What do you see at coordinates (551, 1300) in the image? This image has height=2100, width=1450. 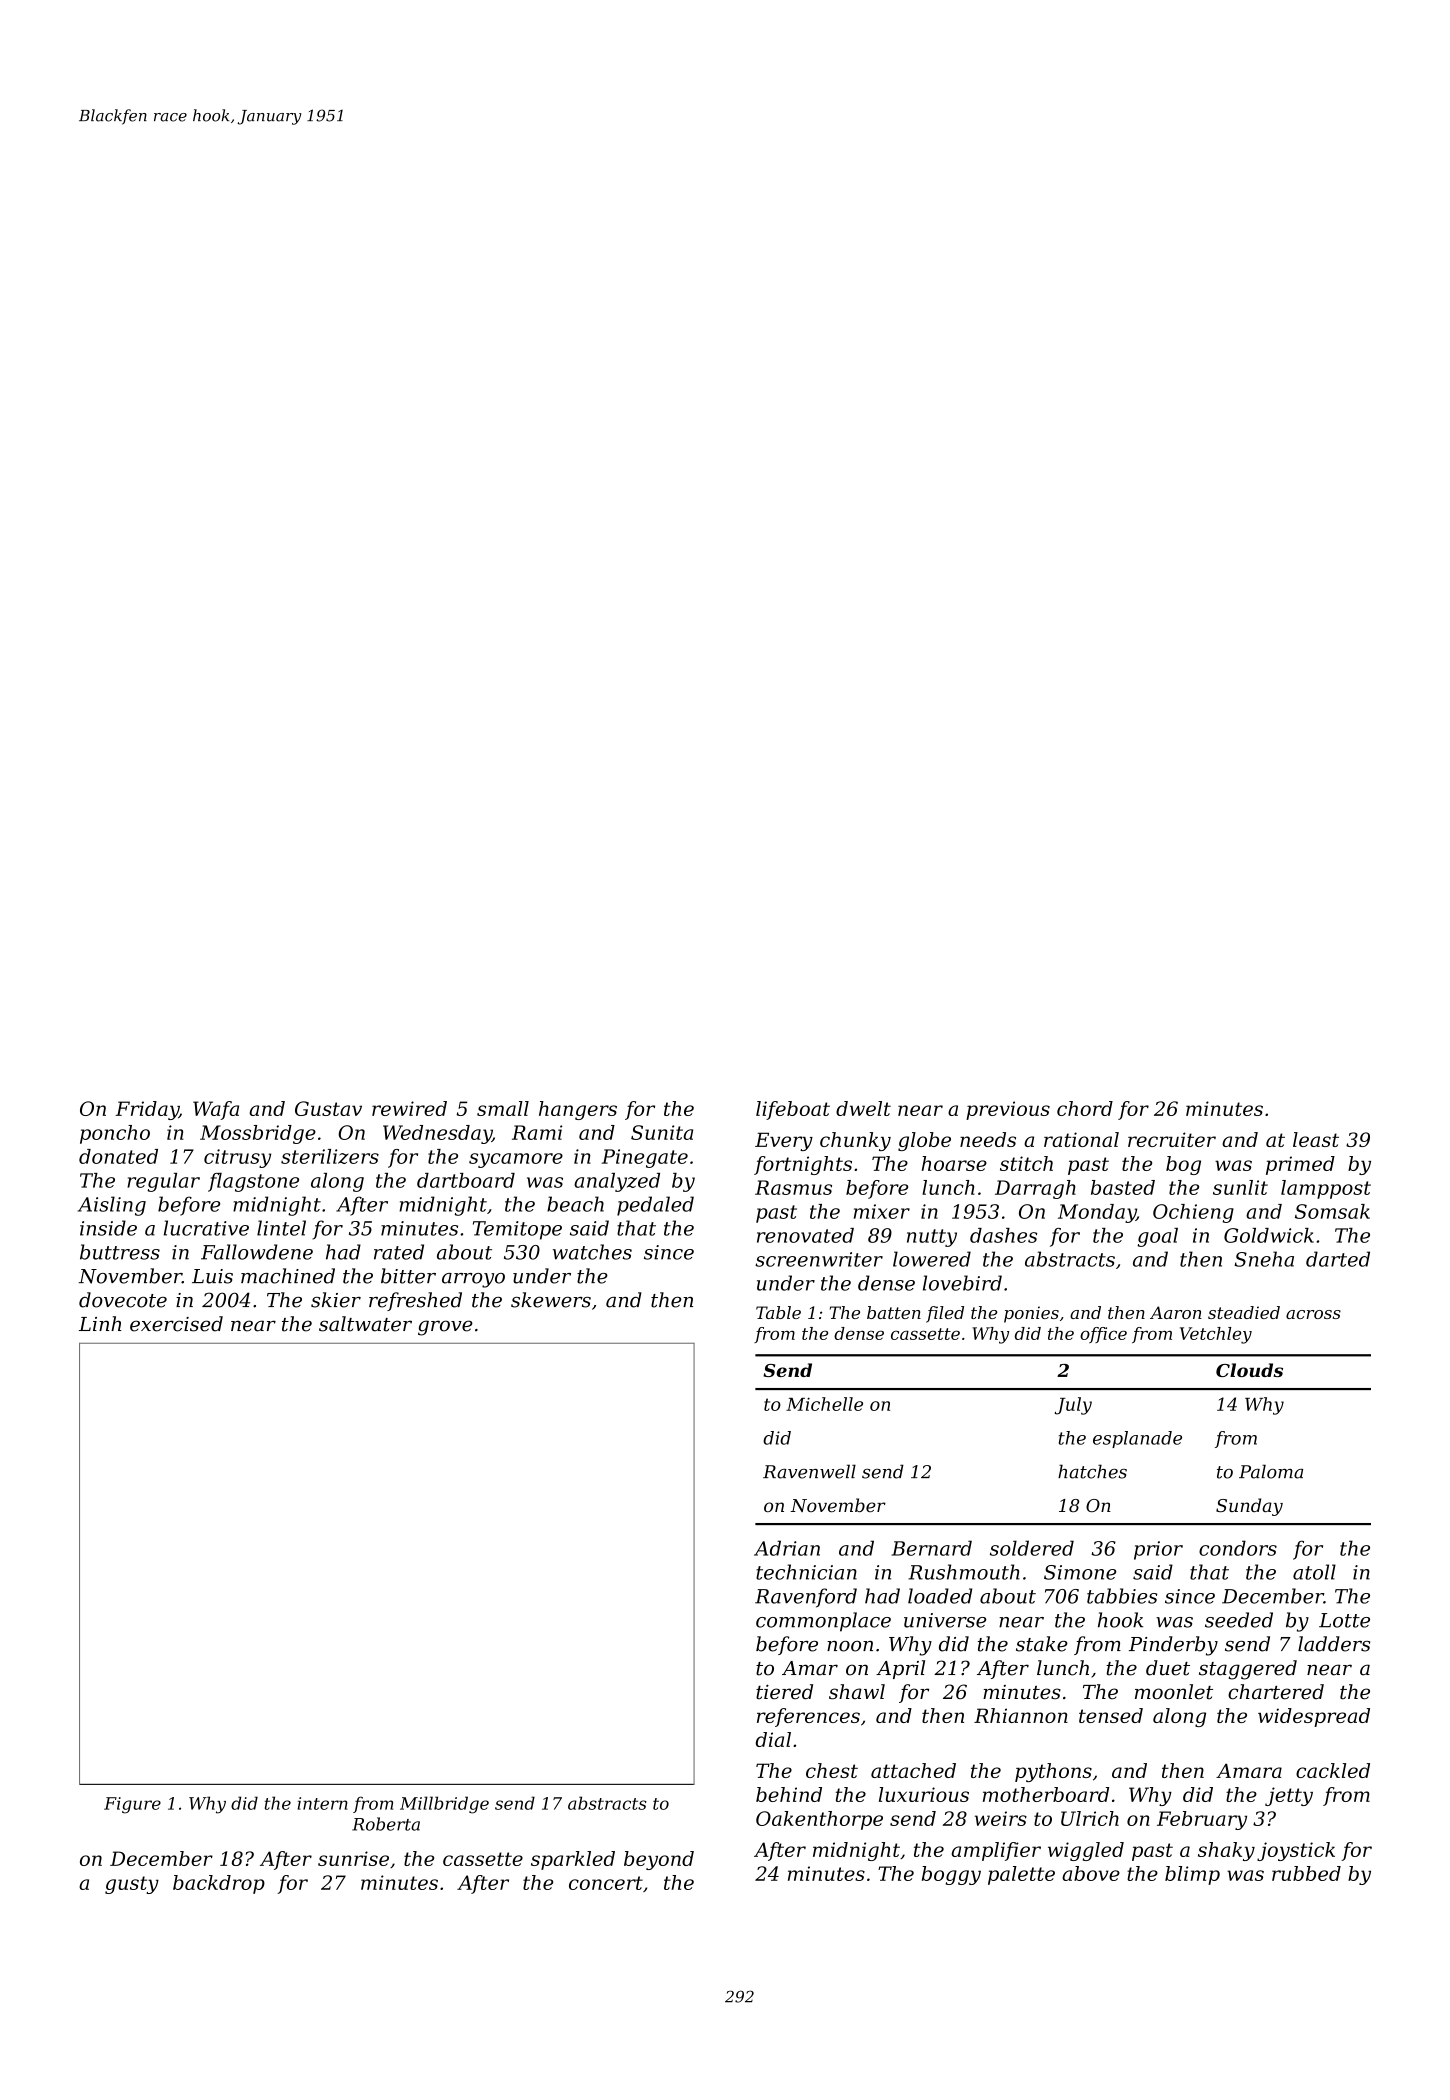 I see `skewers` at bounding box center [551, 1300].
